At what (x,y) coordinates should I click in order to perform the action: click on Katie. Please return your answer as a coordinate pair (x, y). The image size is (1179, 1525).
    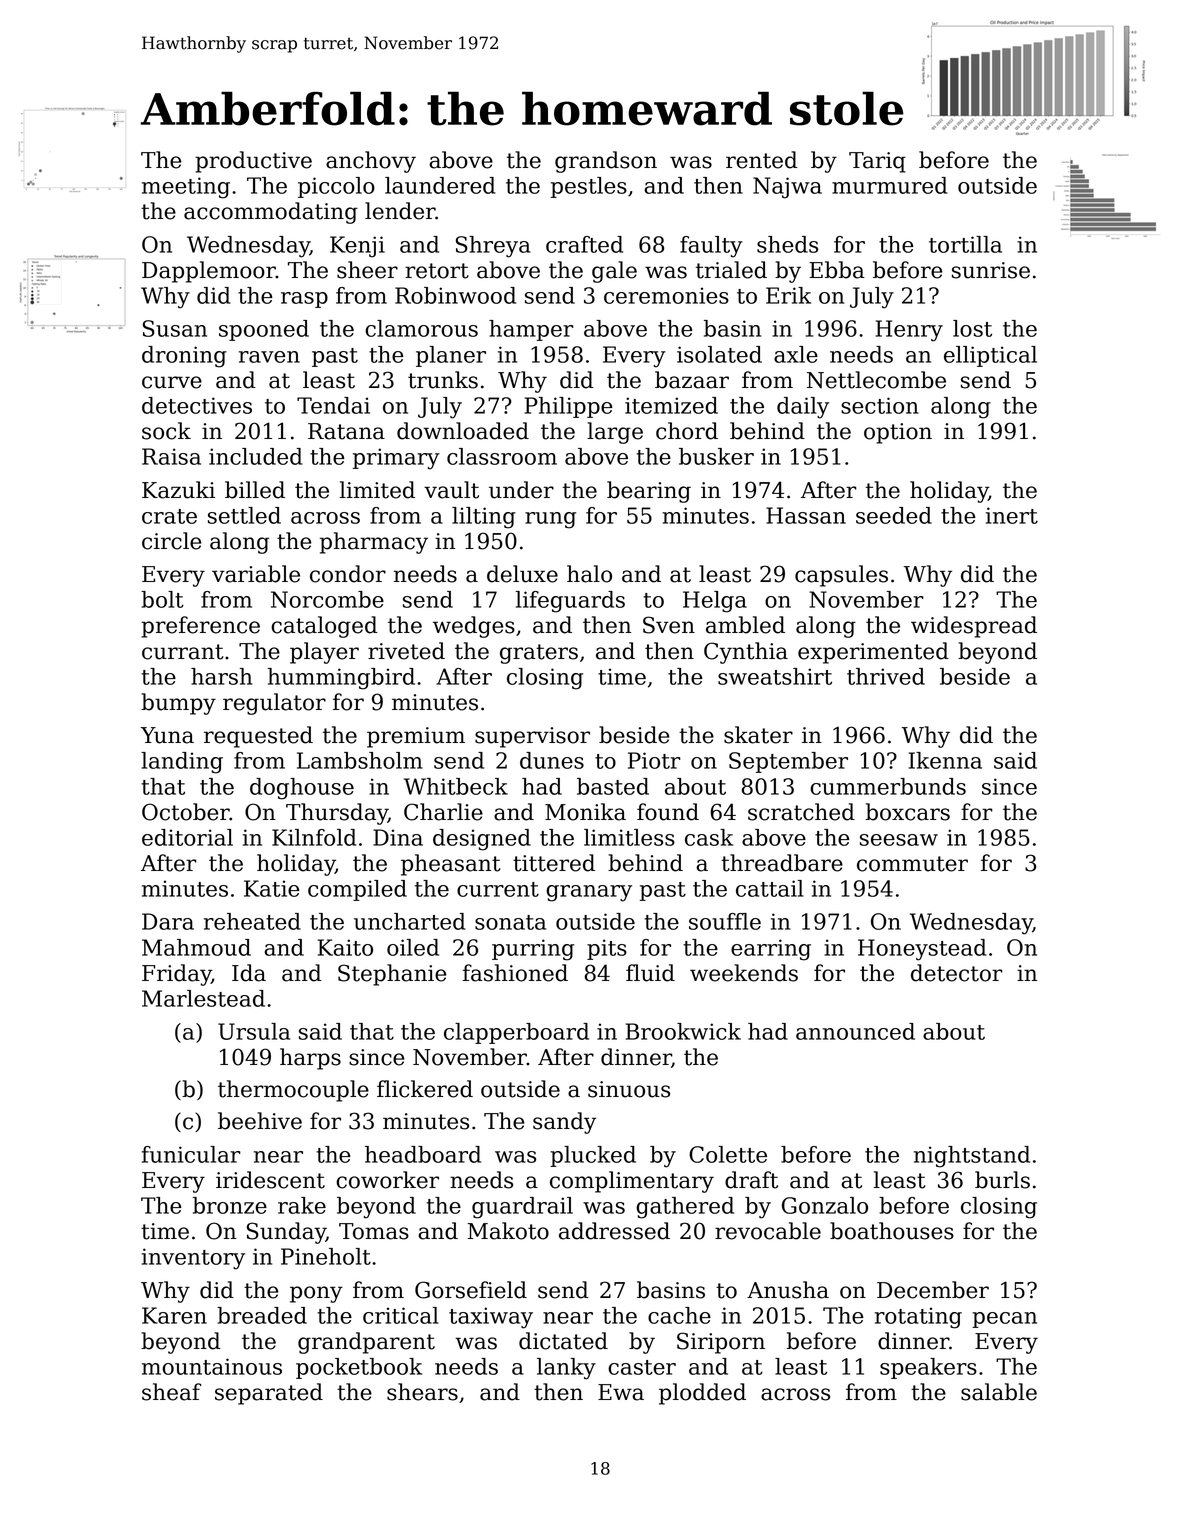
    Looking at the image, I should click on (272, 888).
